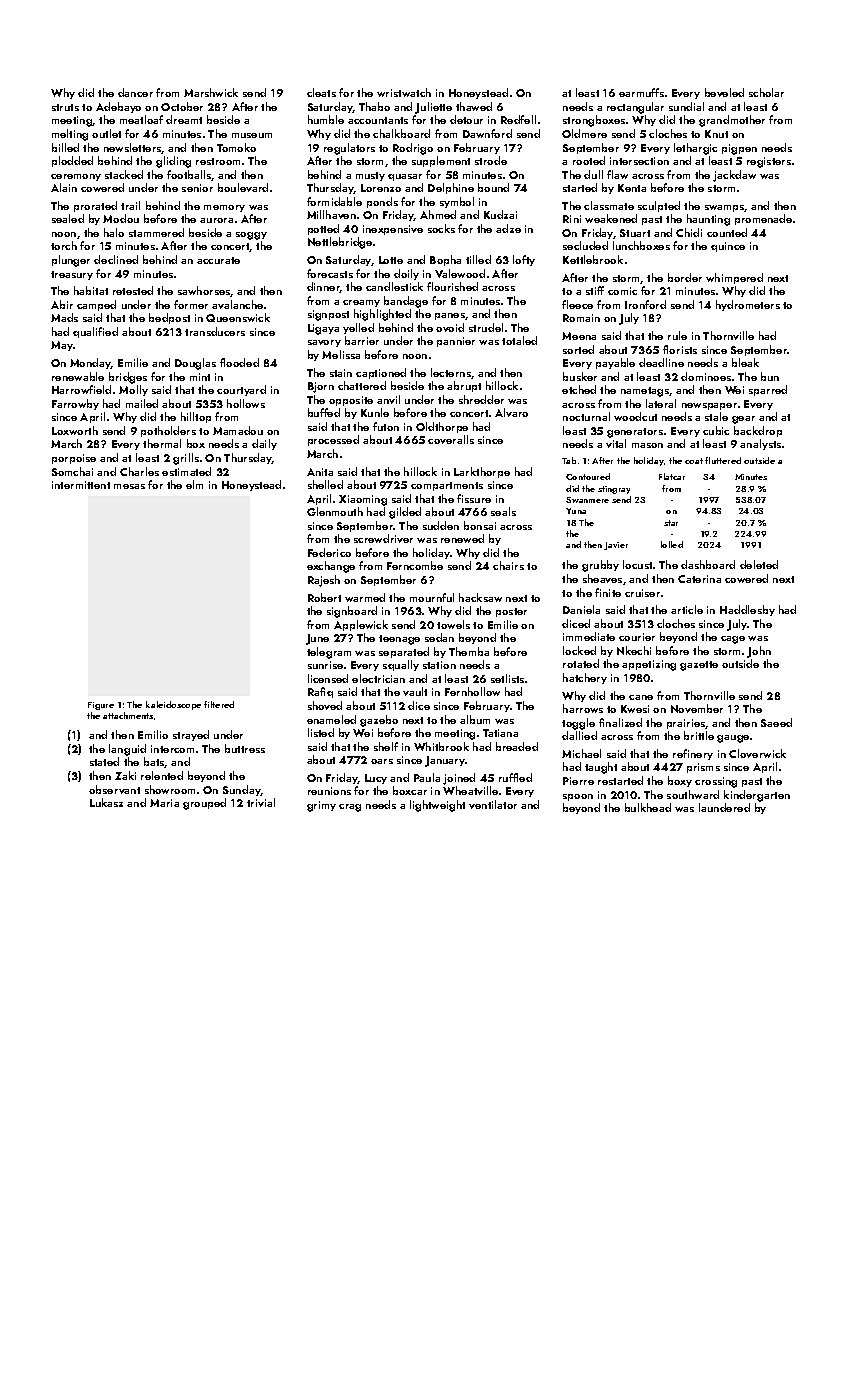  What do you see at coordinates (168, 431) in the document?
I see `potholders` at bounding box center [168, 431].
